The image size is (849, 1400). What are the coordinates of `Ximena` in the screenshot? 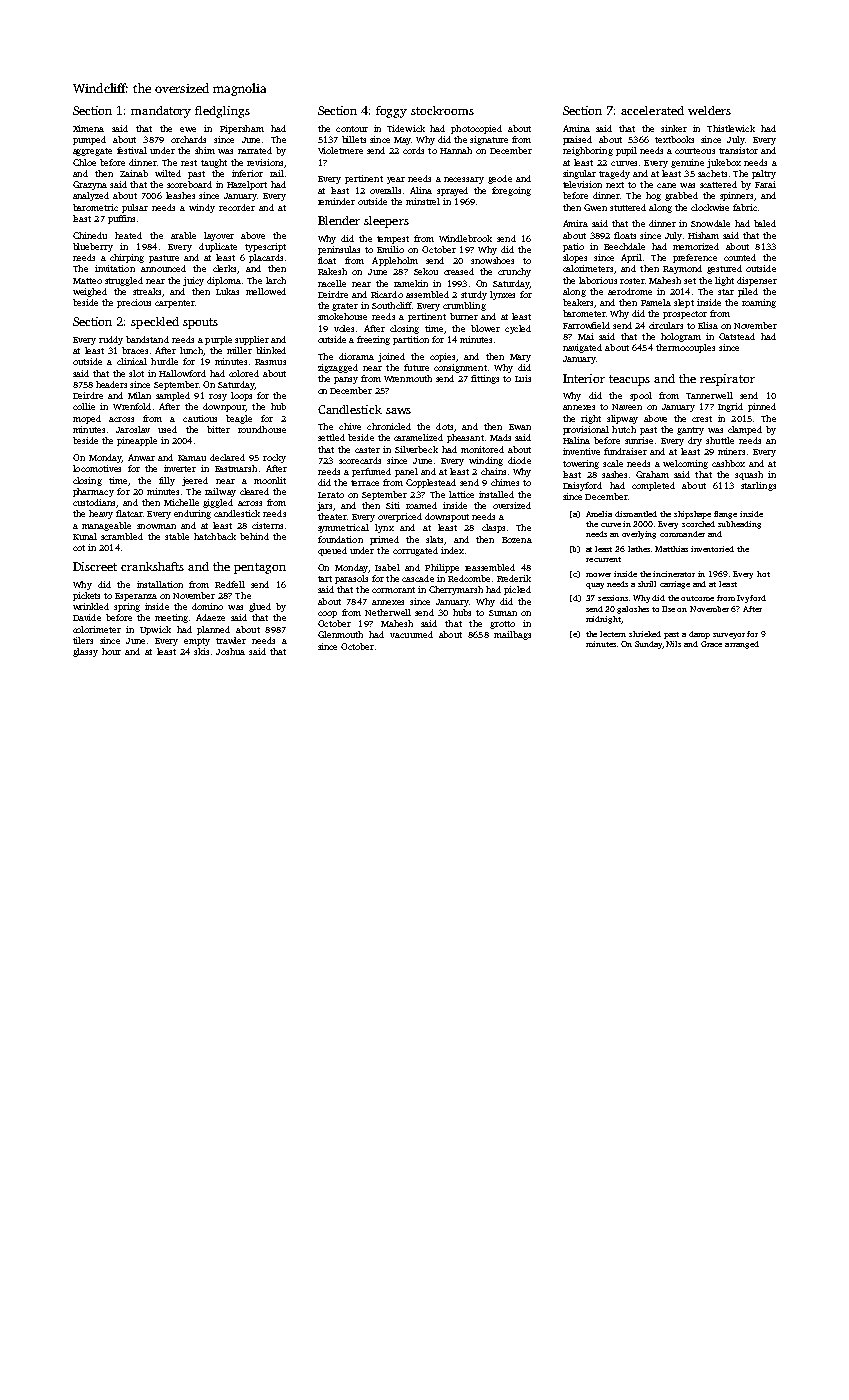 It's located at (88, 128).
